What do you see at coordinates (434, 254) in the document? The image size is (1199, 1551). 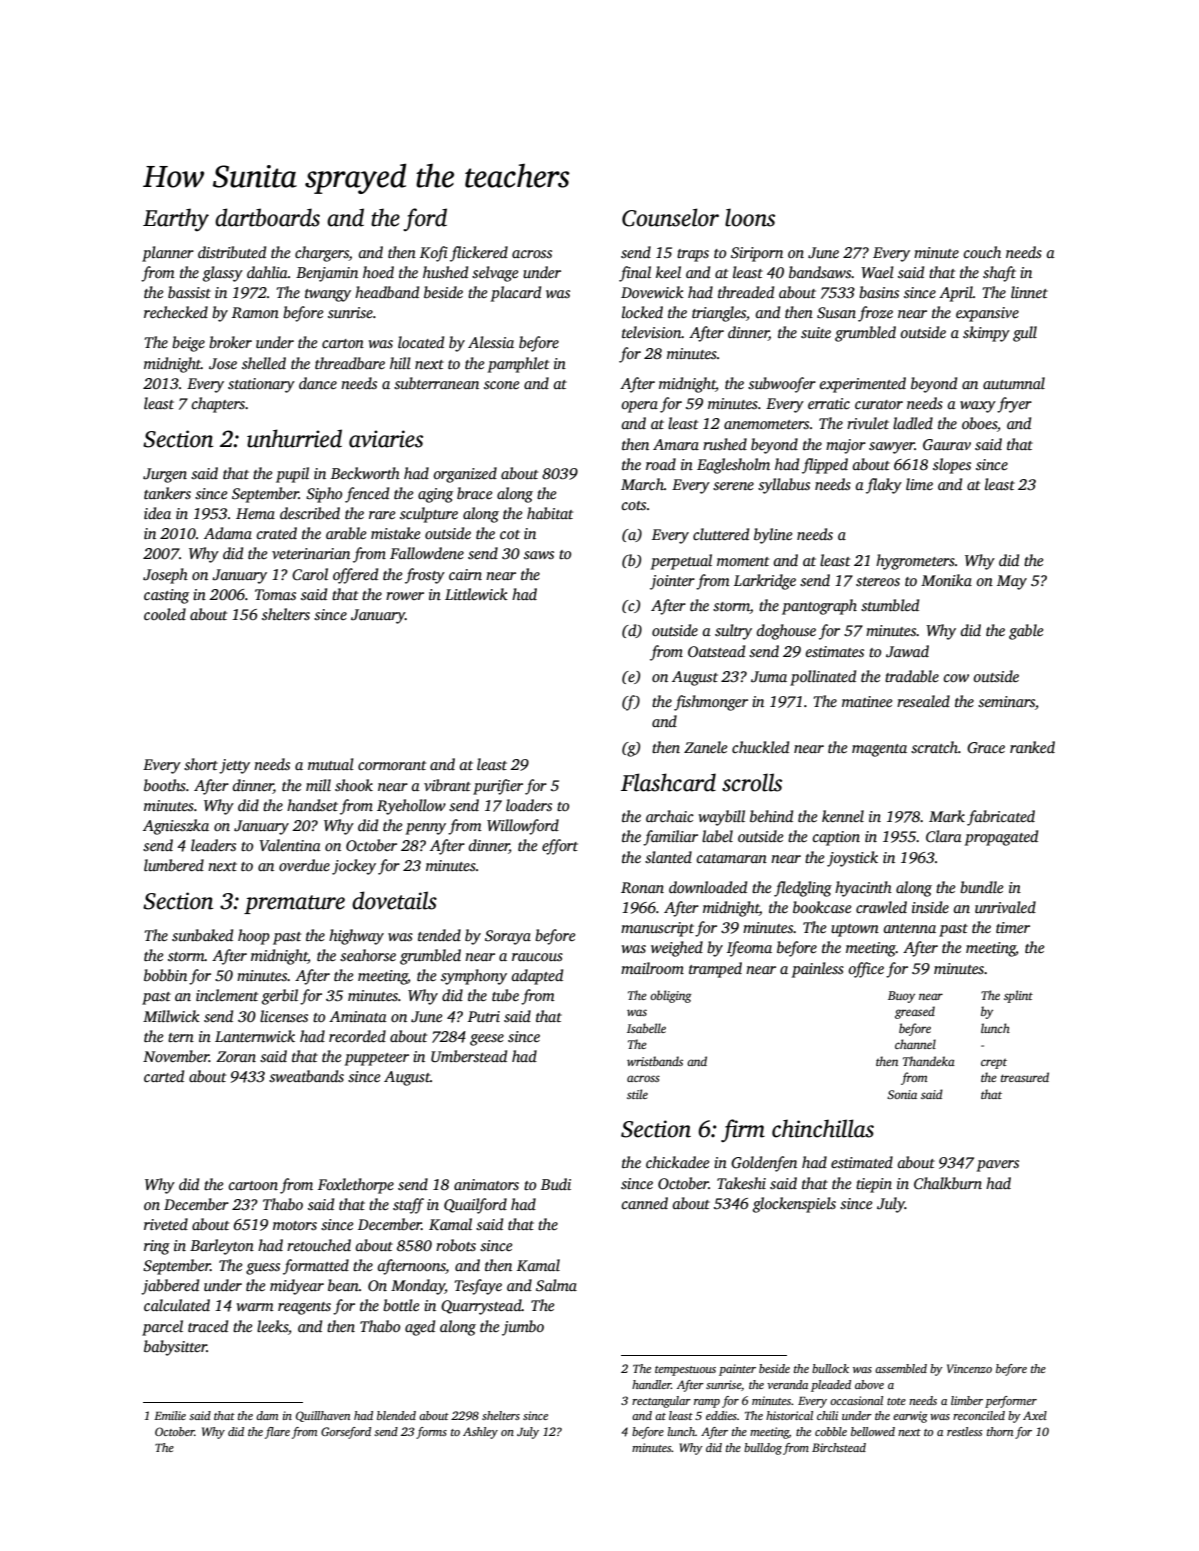 I see `Kofi` at bounding box center [434, 254].
